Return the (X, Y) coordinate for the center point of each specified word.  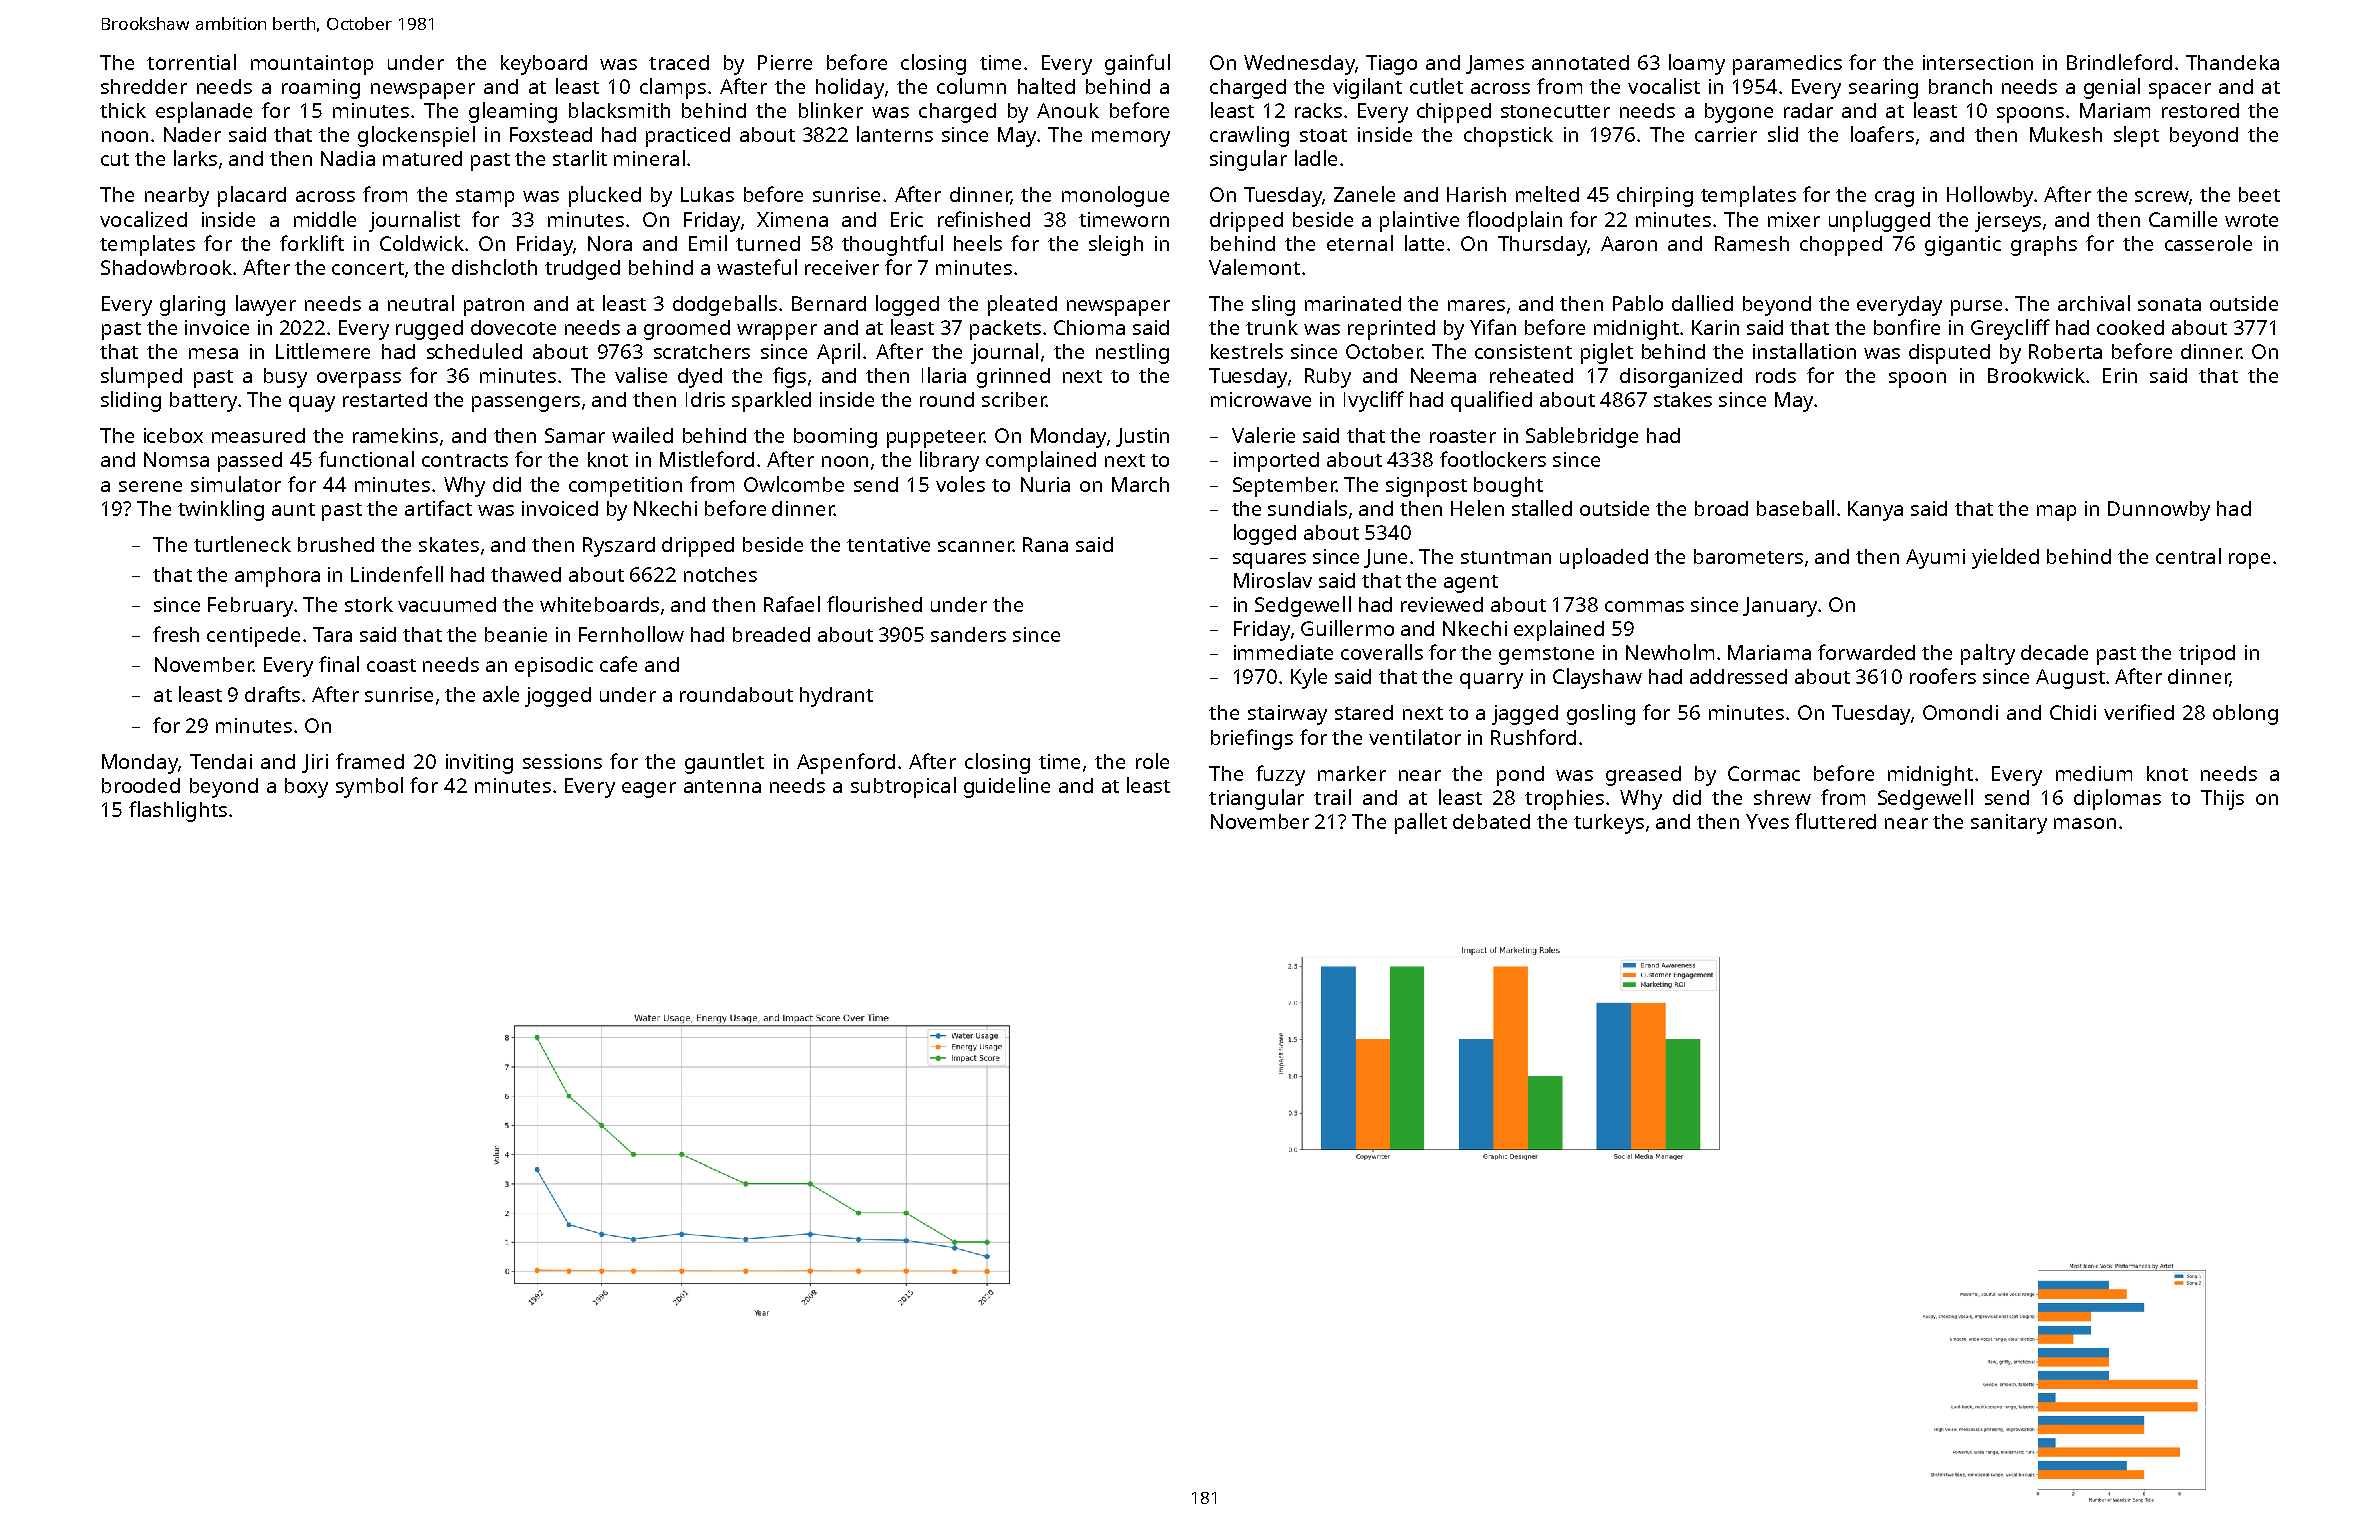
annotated (1580, 62)
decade (2054, 652)
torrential (191, 62)
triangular (1256, 799)
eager (649, 790)
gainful (1137, 64)
